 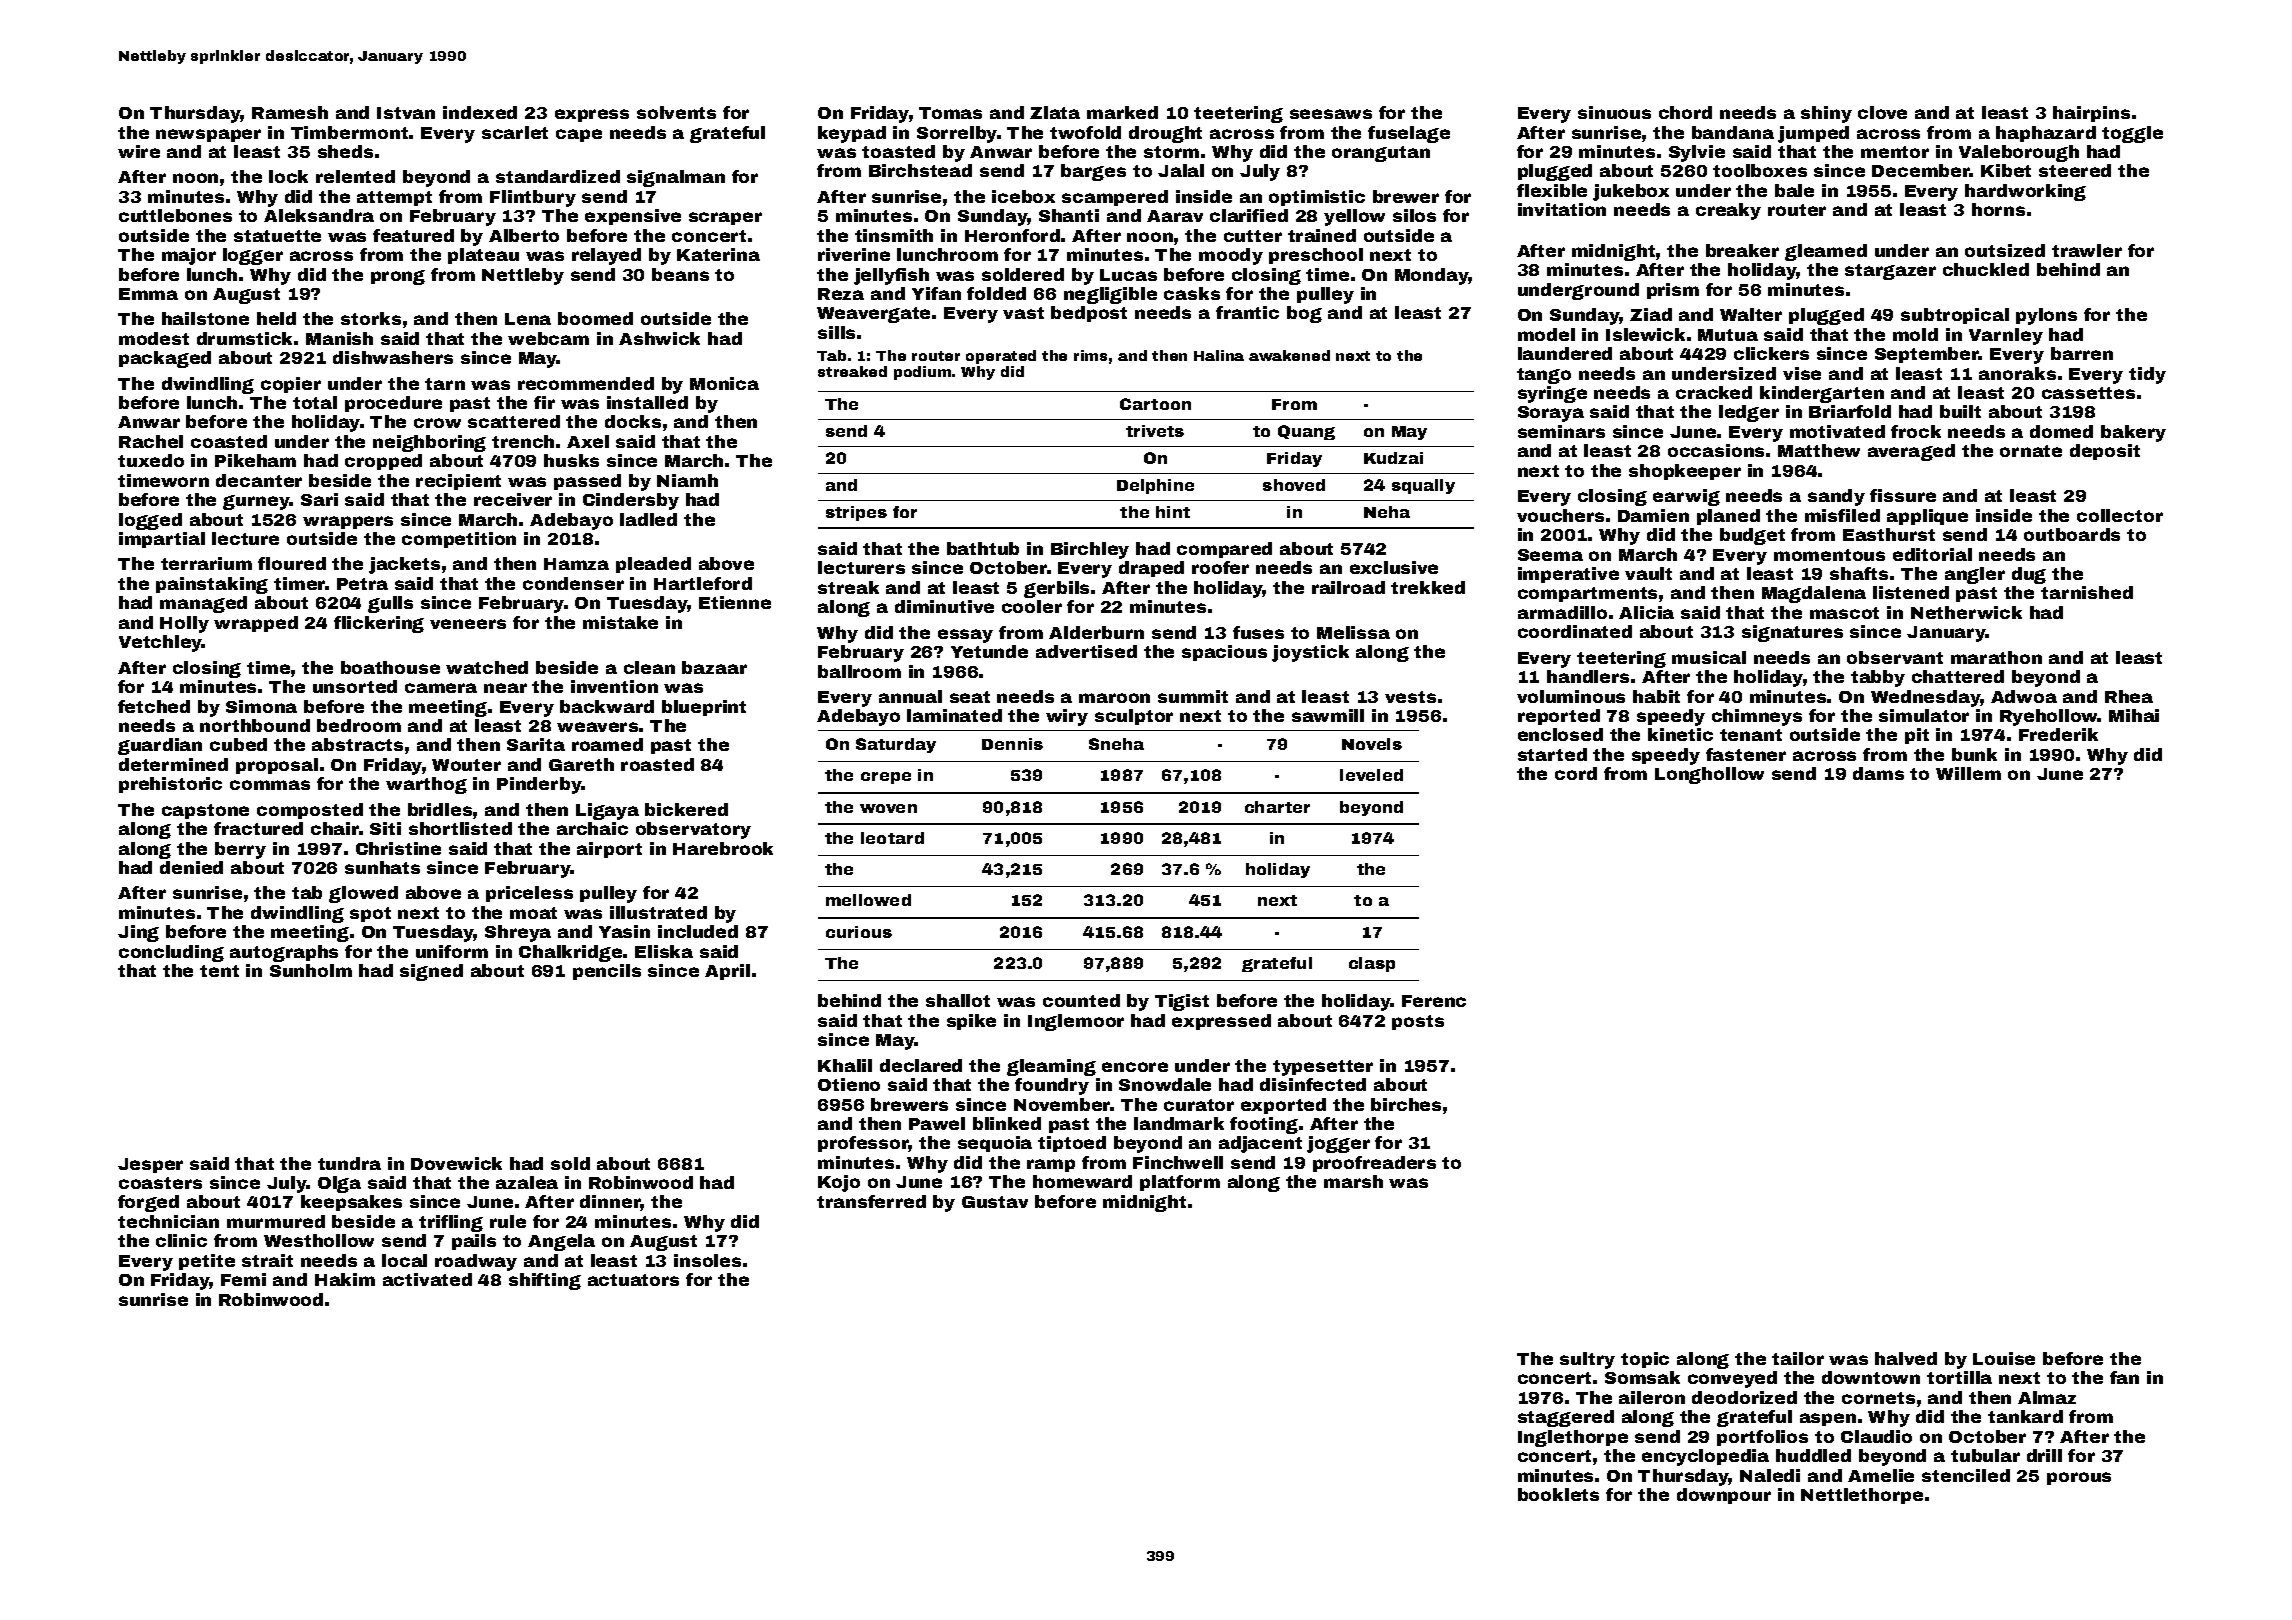 I want to click on Shanti, so click(x=1069, y=215).
